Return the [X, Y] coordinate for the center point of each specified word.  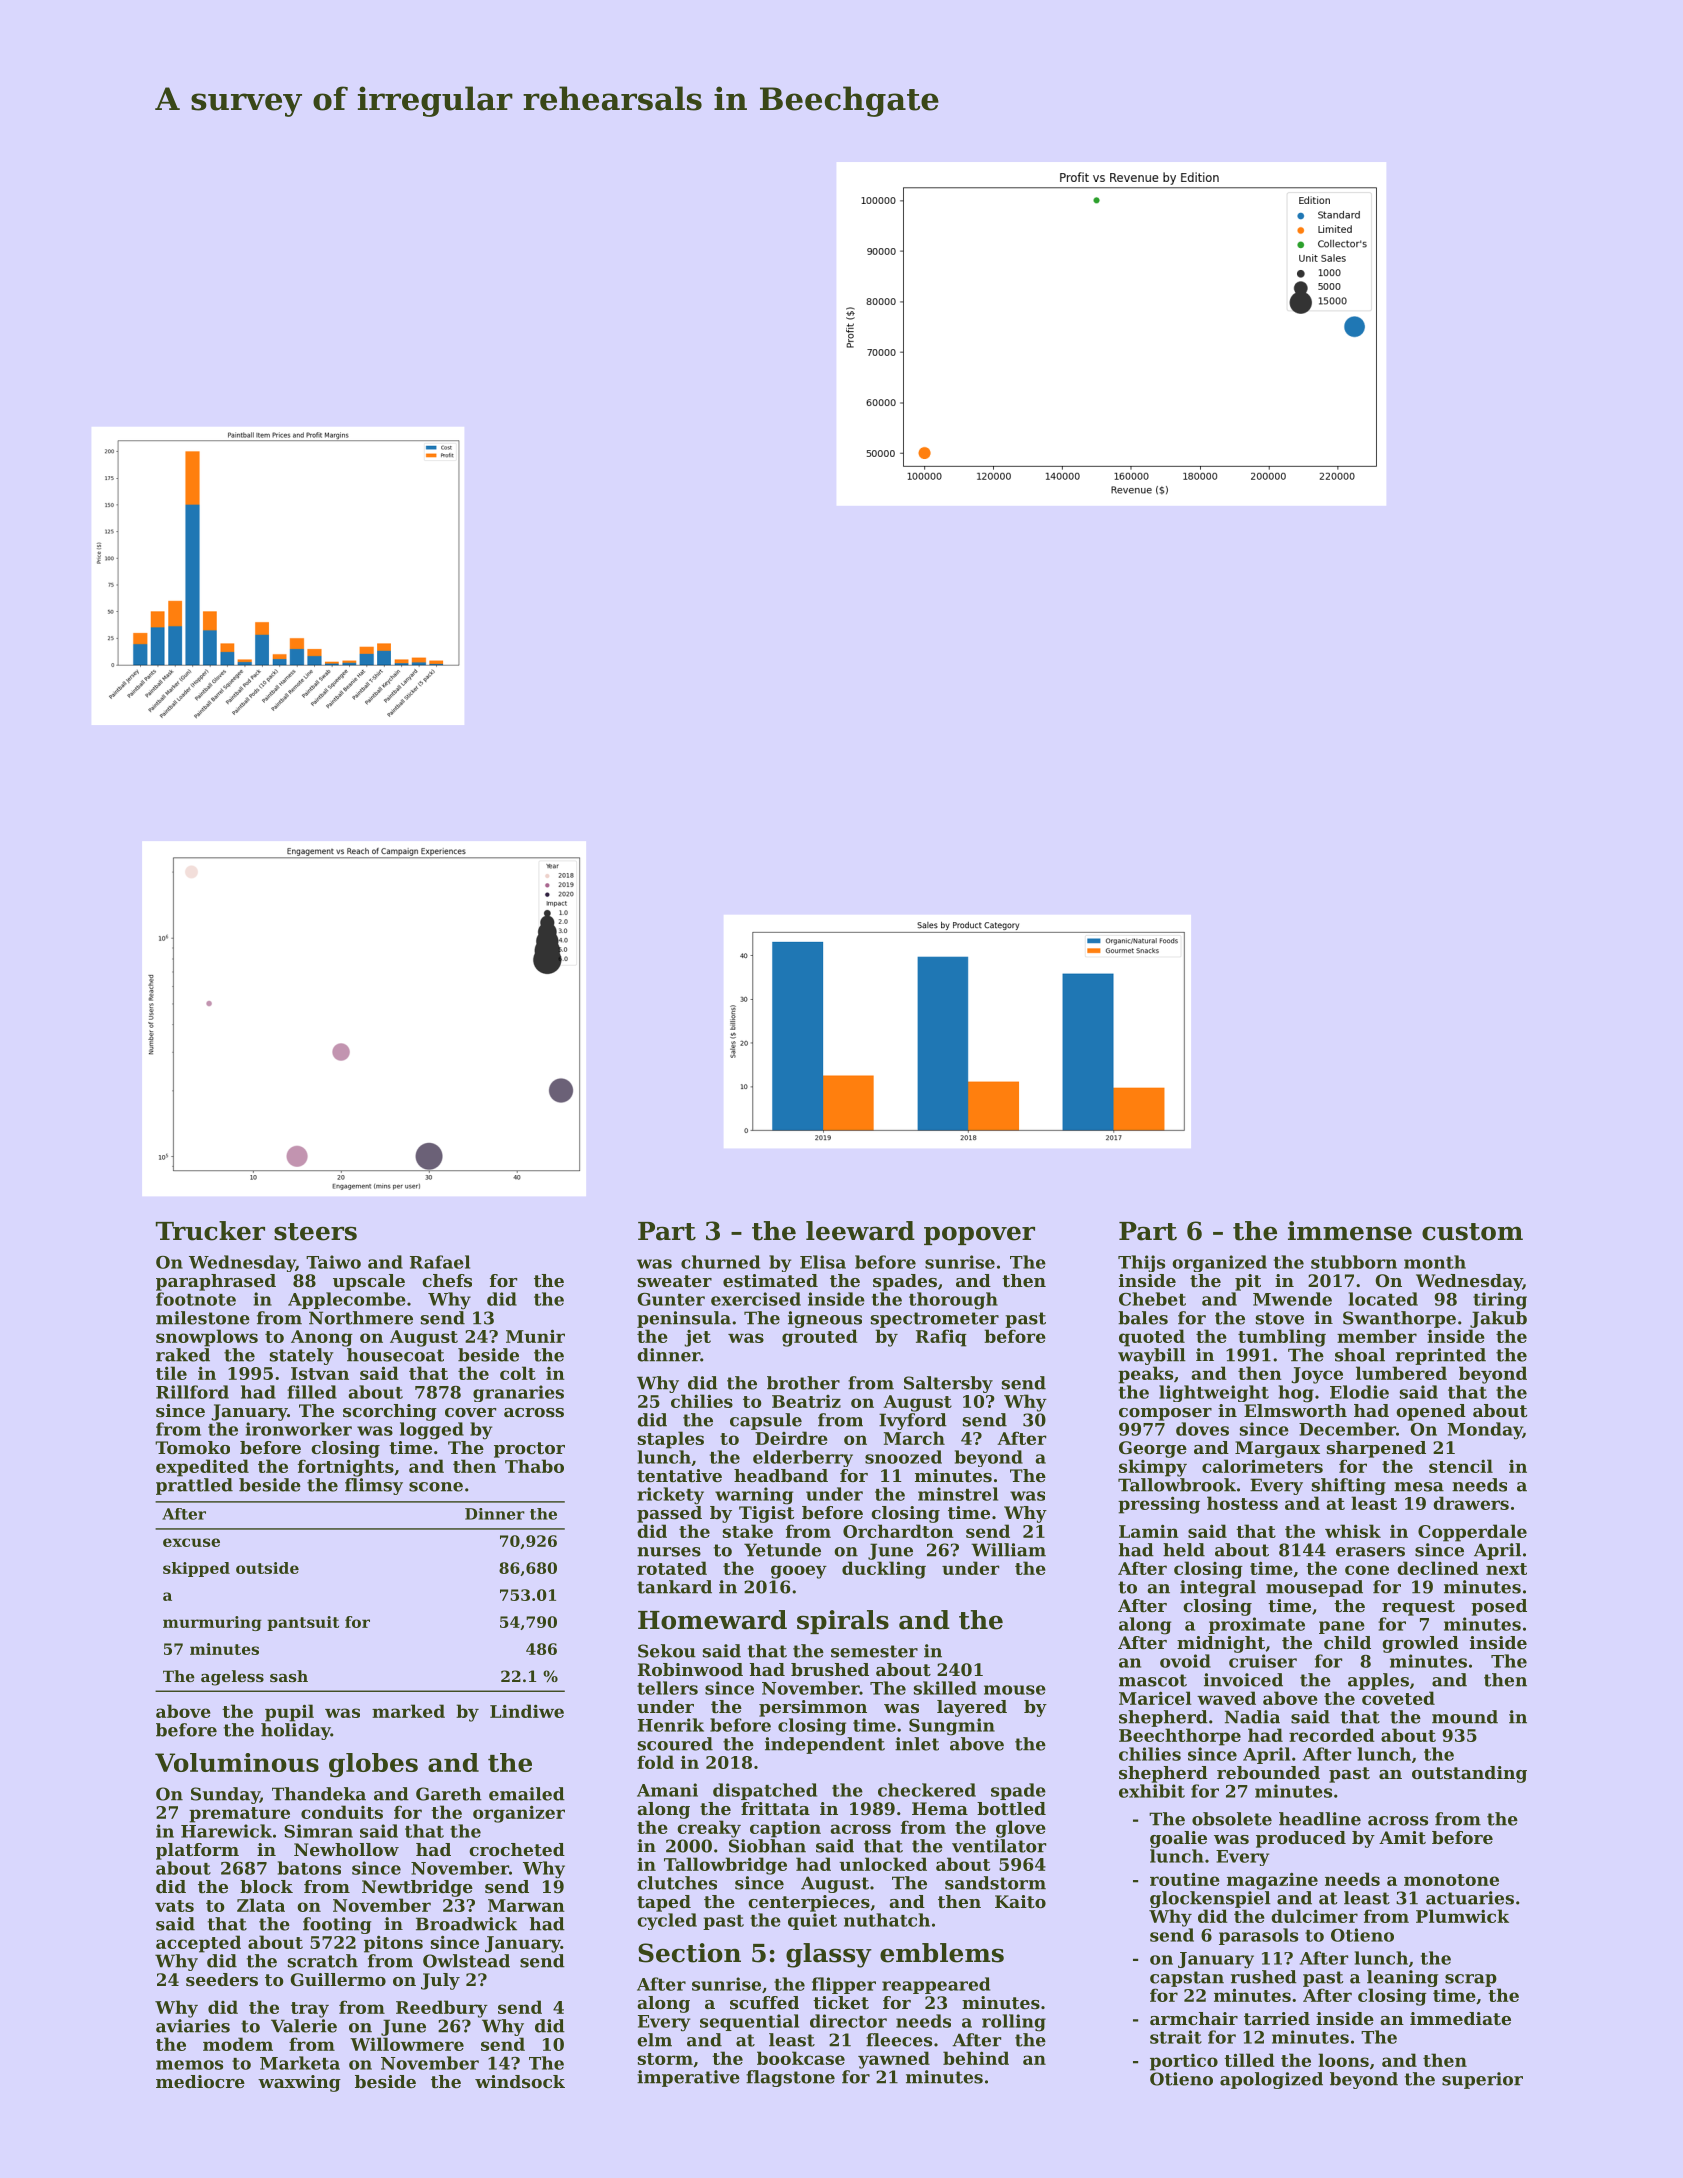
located [1383, 1299]
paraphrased [216, 1282]
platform [197, 1851]
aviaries [193, 2026]
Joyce [1317, 1375]
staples [671, 1440]
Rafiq [941, 1338]
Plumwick [1462, 1916]
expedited [202, 1468]
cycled [667, 1921]
